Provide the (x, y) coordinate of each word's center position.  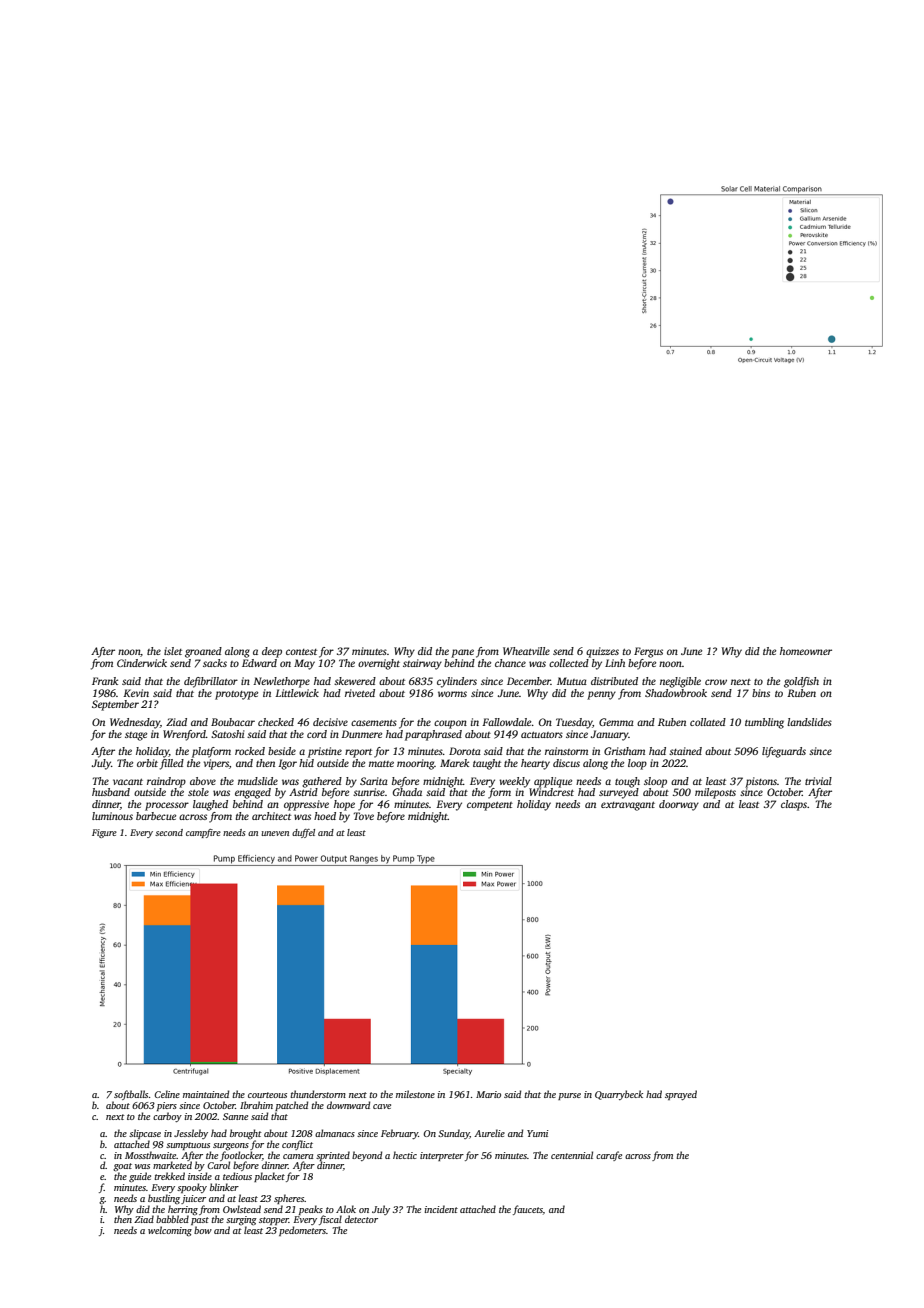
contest (301, 652)
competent (490, 806)
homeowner (806, 651)
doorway (679, 805)
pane (462, 653)
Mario (488, 1094)
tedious (237, 1176)
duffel (303, 833)
